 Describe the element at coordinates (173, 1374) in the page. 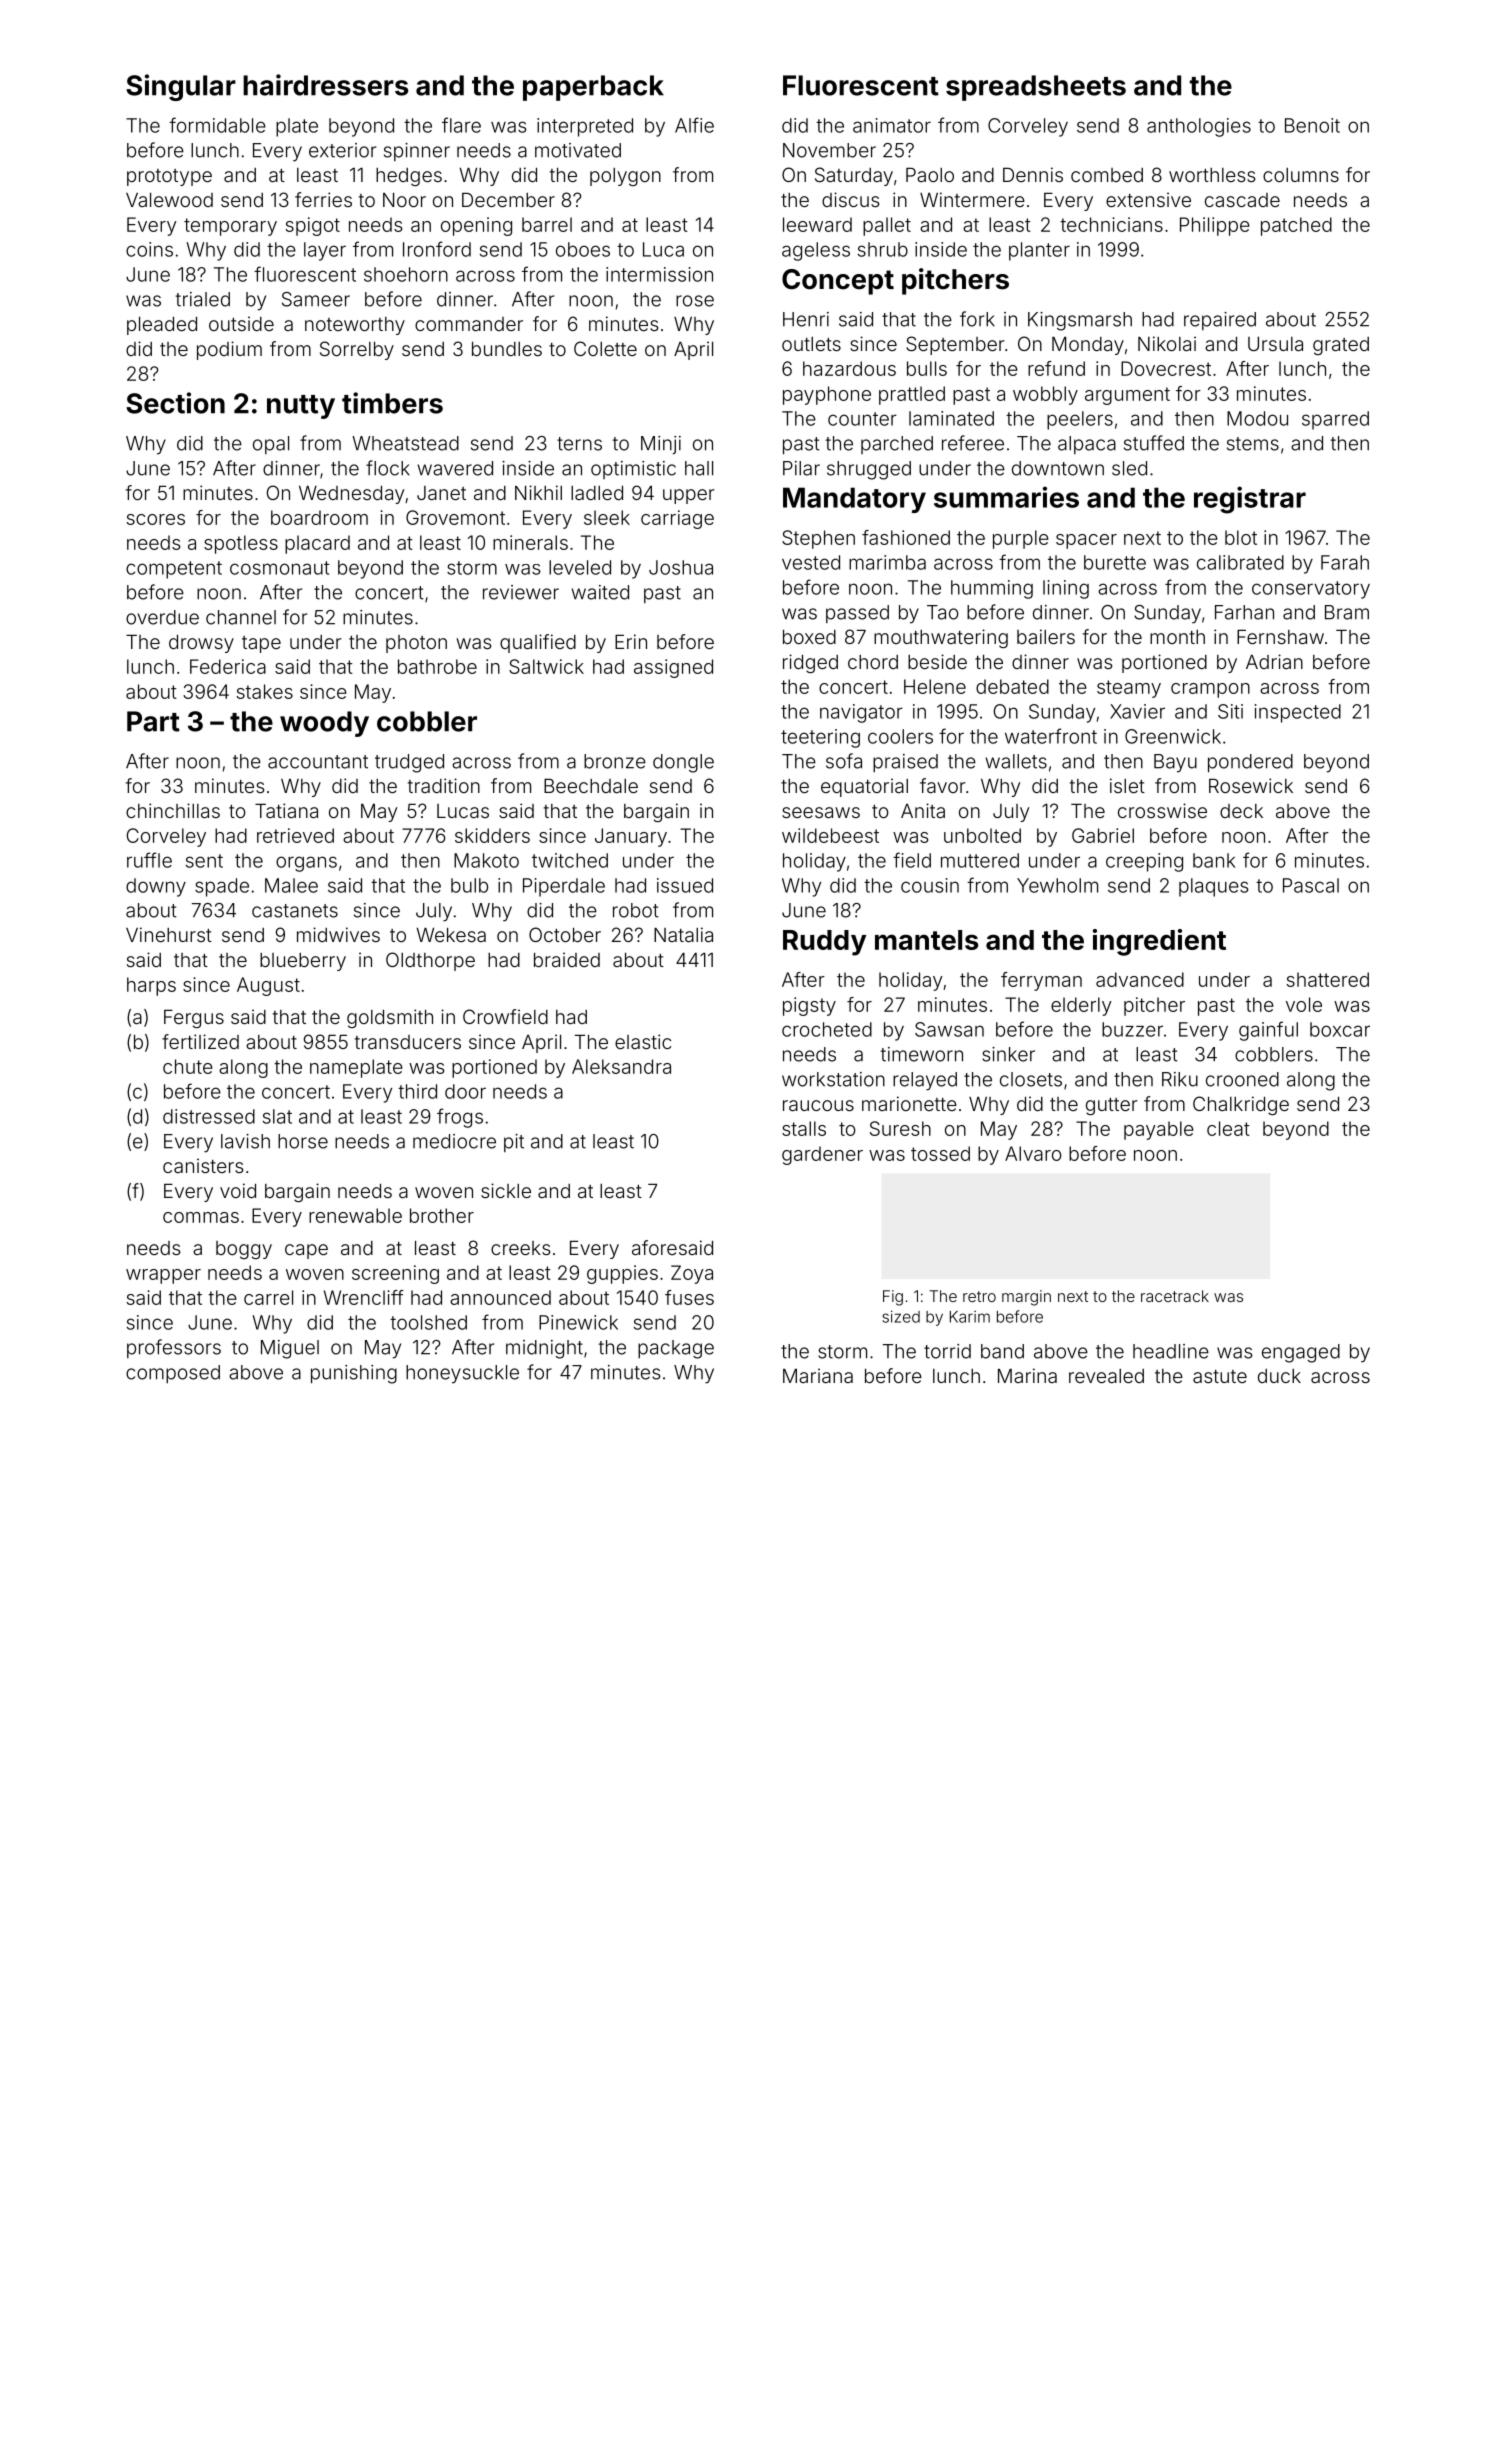

I see `composed` at that location.
